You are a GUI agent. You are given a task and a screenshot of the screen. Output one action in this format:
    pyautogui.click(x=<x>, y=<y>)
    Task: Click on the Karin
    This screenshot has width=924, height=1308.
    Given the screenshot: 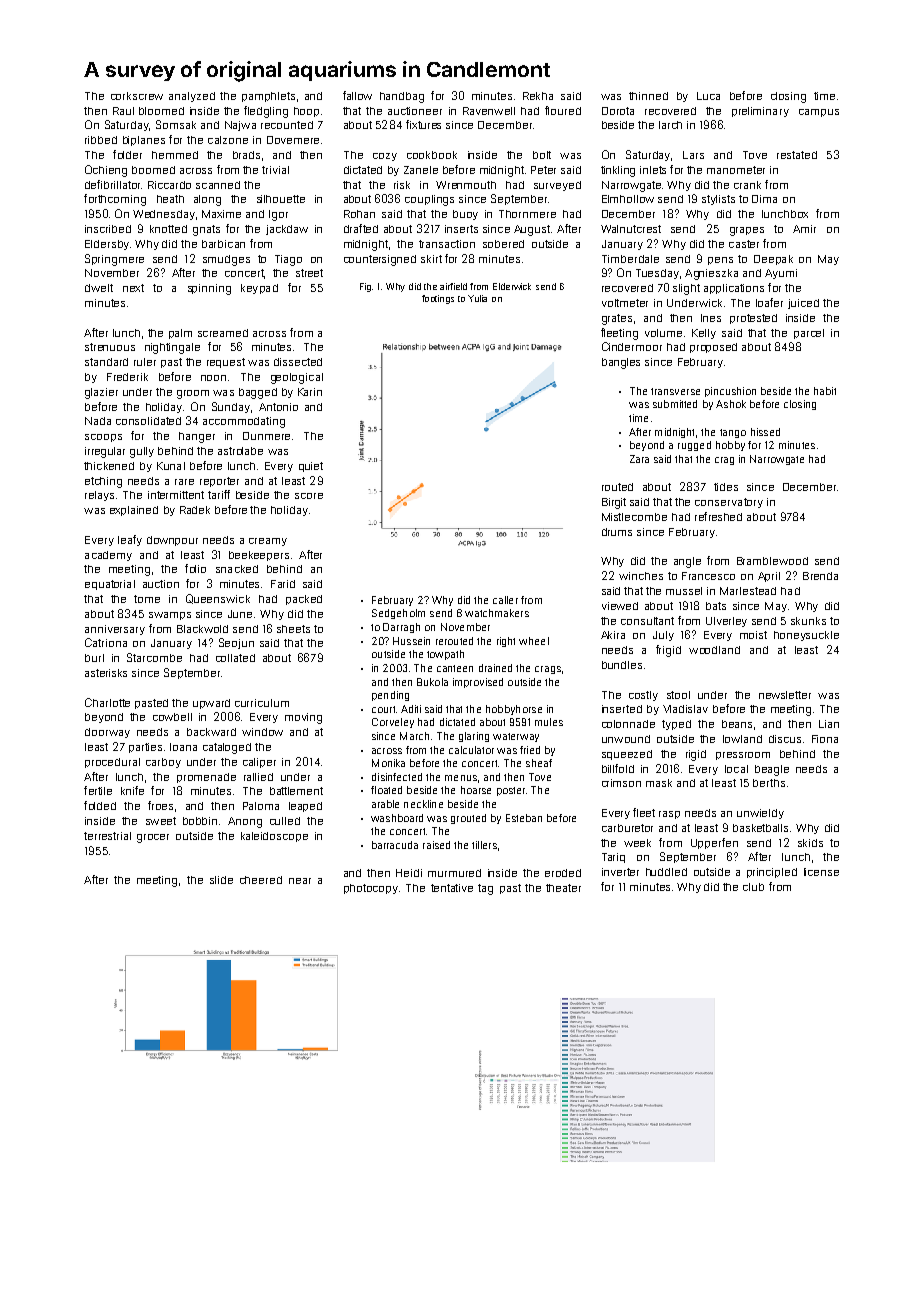 What is the action you would take?
    pyautogui.click(x=310, y=392)
